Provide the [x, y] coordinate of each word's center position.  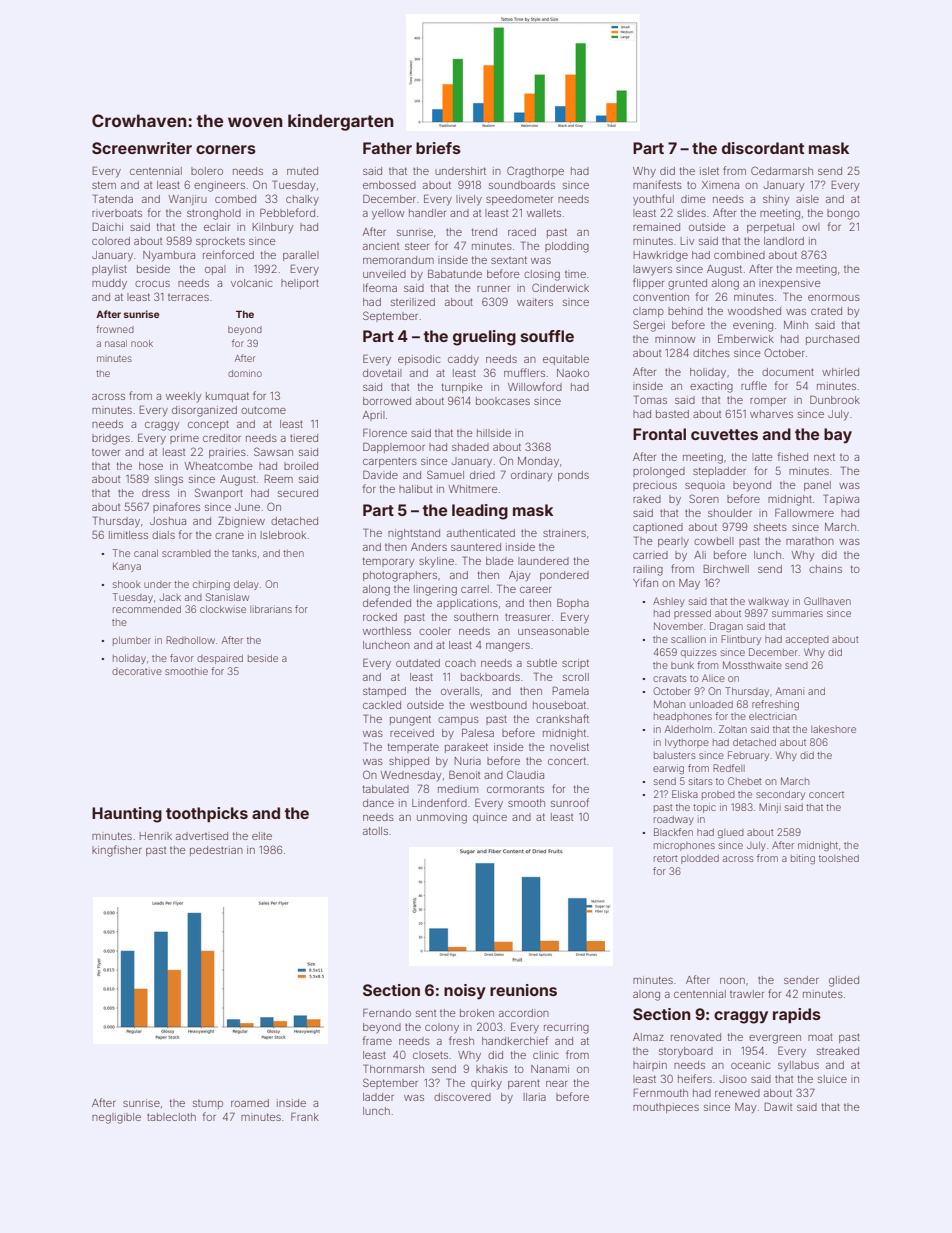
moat [820, 1037]
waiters [535, 302]
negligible [116, 1118]
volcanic [251, 283]
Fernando [387, 1012]
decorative [137, 671]
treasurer [527, 617]
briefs [438, 148]
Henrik [156, 836]
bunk [682, 665]
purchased [832, 340]
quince [490, 819]
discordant [763, 148]
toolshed [839, 858]
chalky [302, 200]
